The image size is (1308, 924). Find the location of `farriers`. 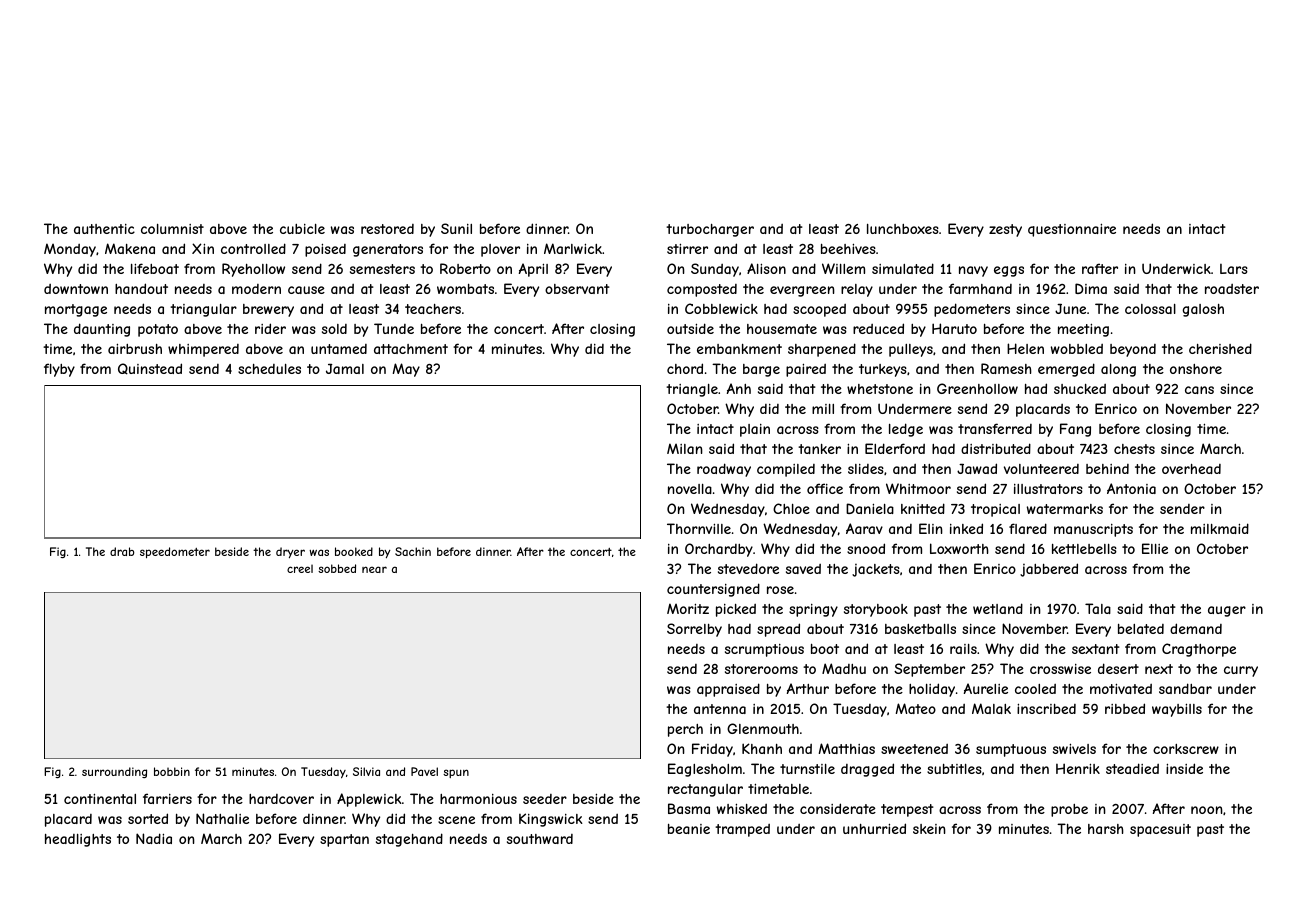

farriers is located at coordinates (167, 798).
